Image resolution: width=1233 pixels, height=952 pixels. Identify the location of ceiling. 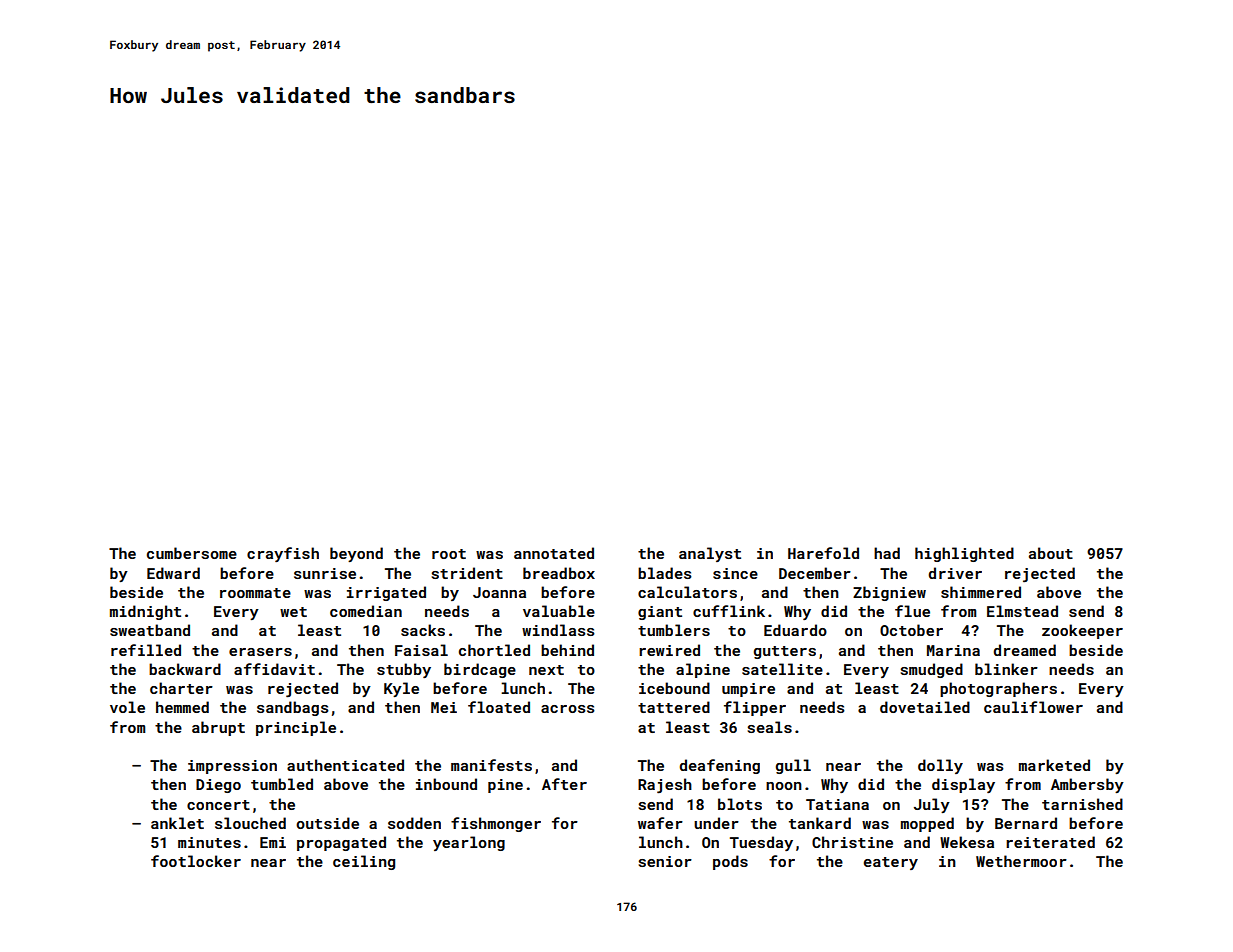
(364, 862).
